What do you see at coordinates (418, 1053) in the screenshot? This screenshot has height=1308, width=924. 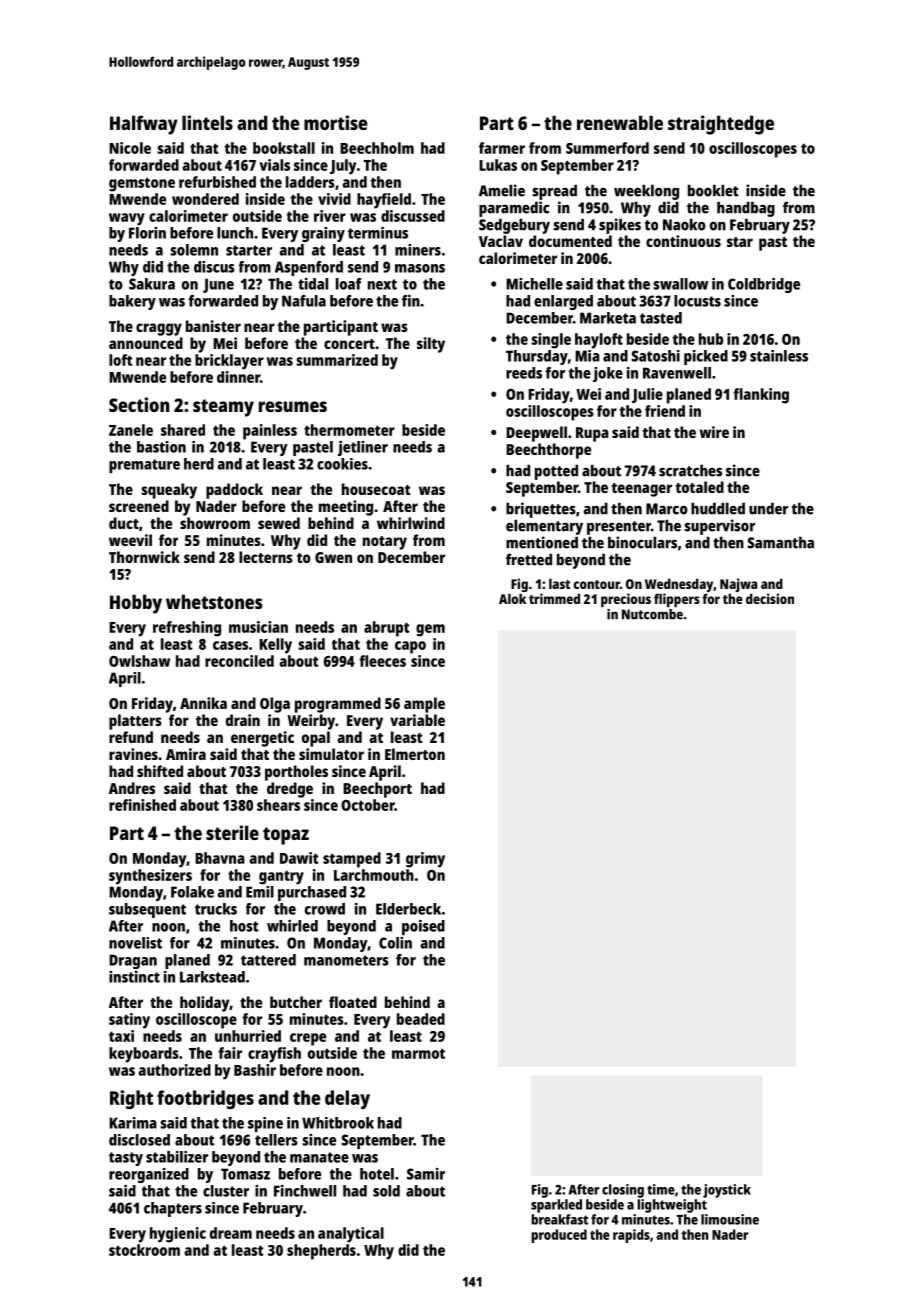 I see `marmot` at bounding box center [418, 1053].
